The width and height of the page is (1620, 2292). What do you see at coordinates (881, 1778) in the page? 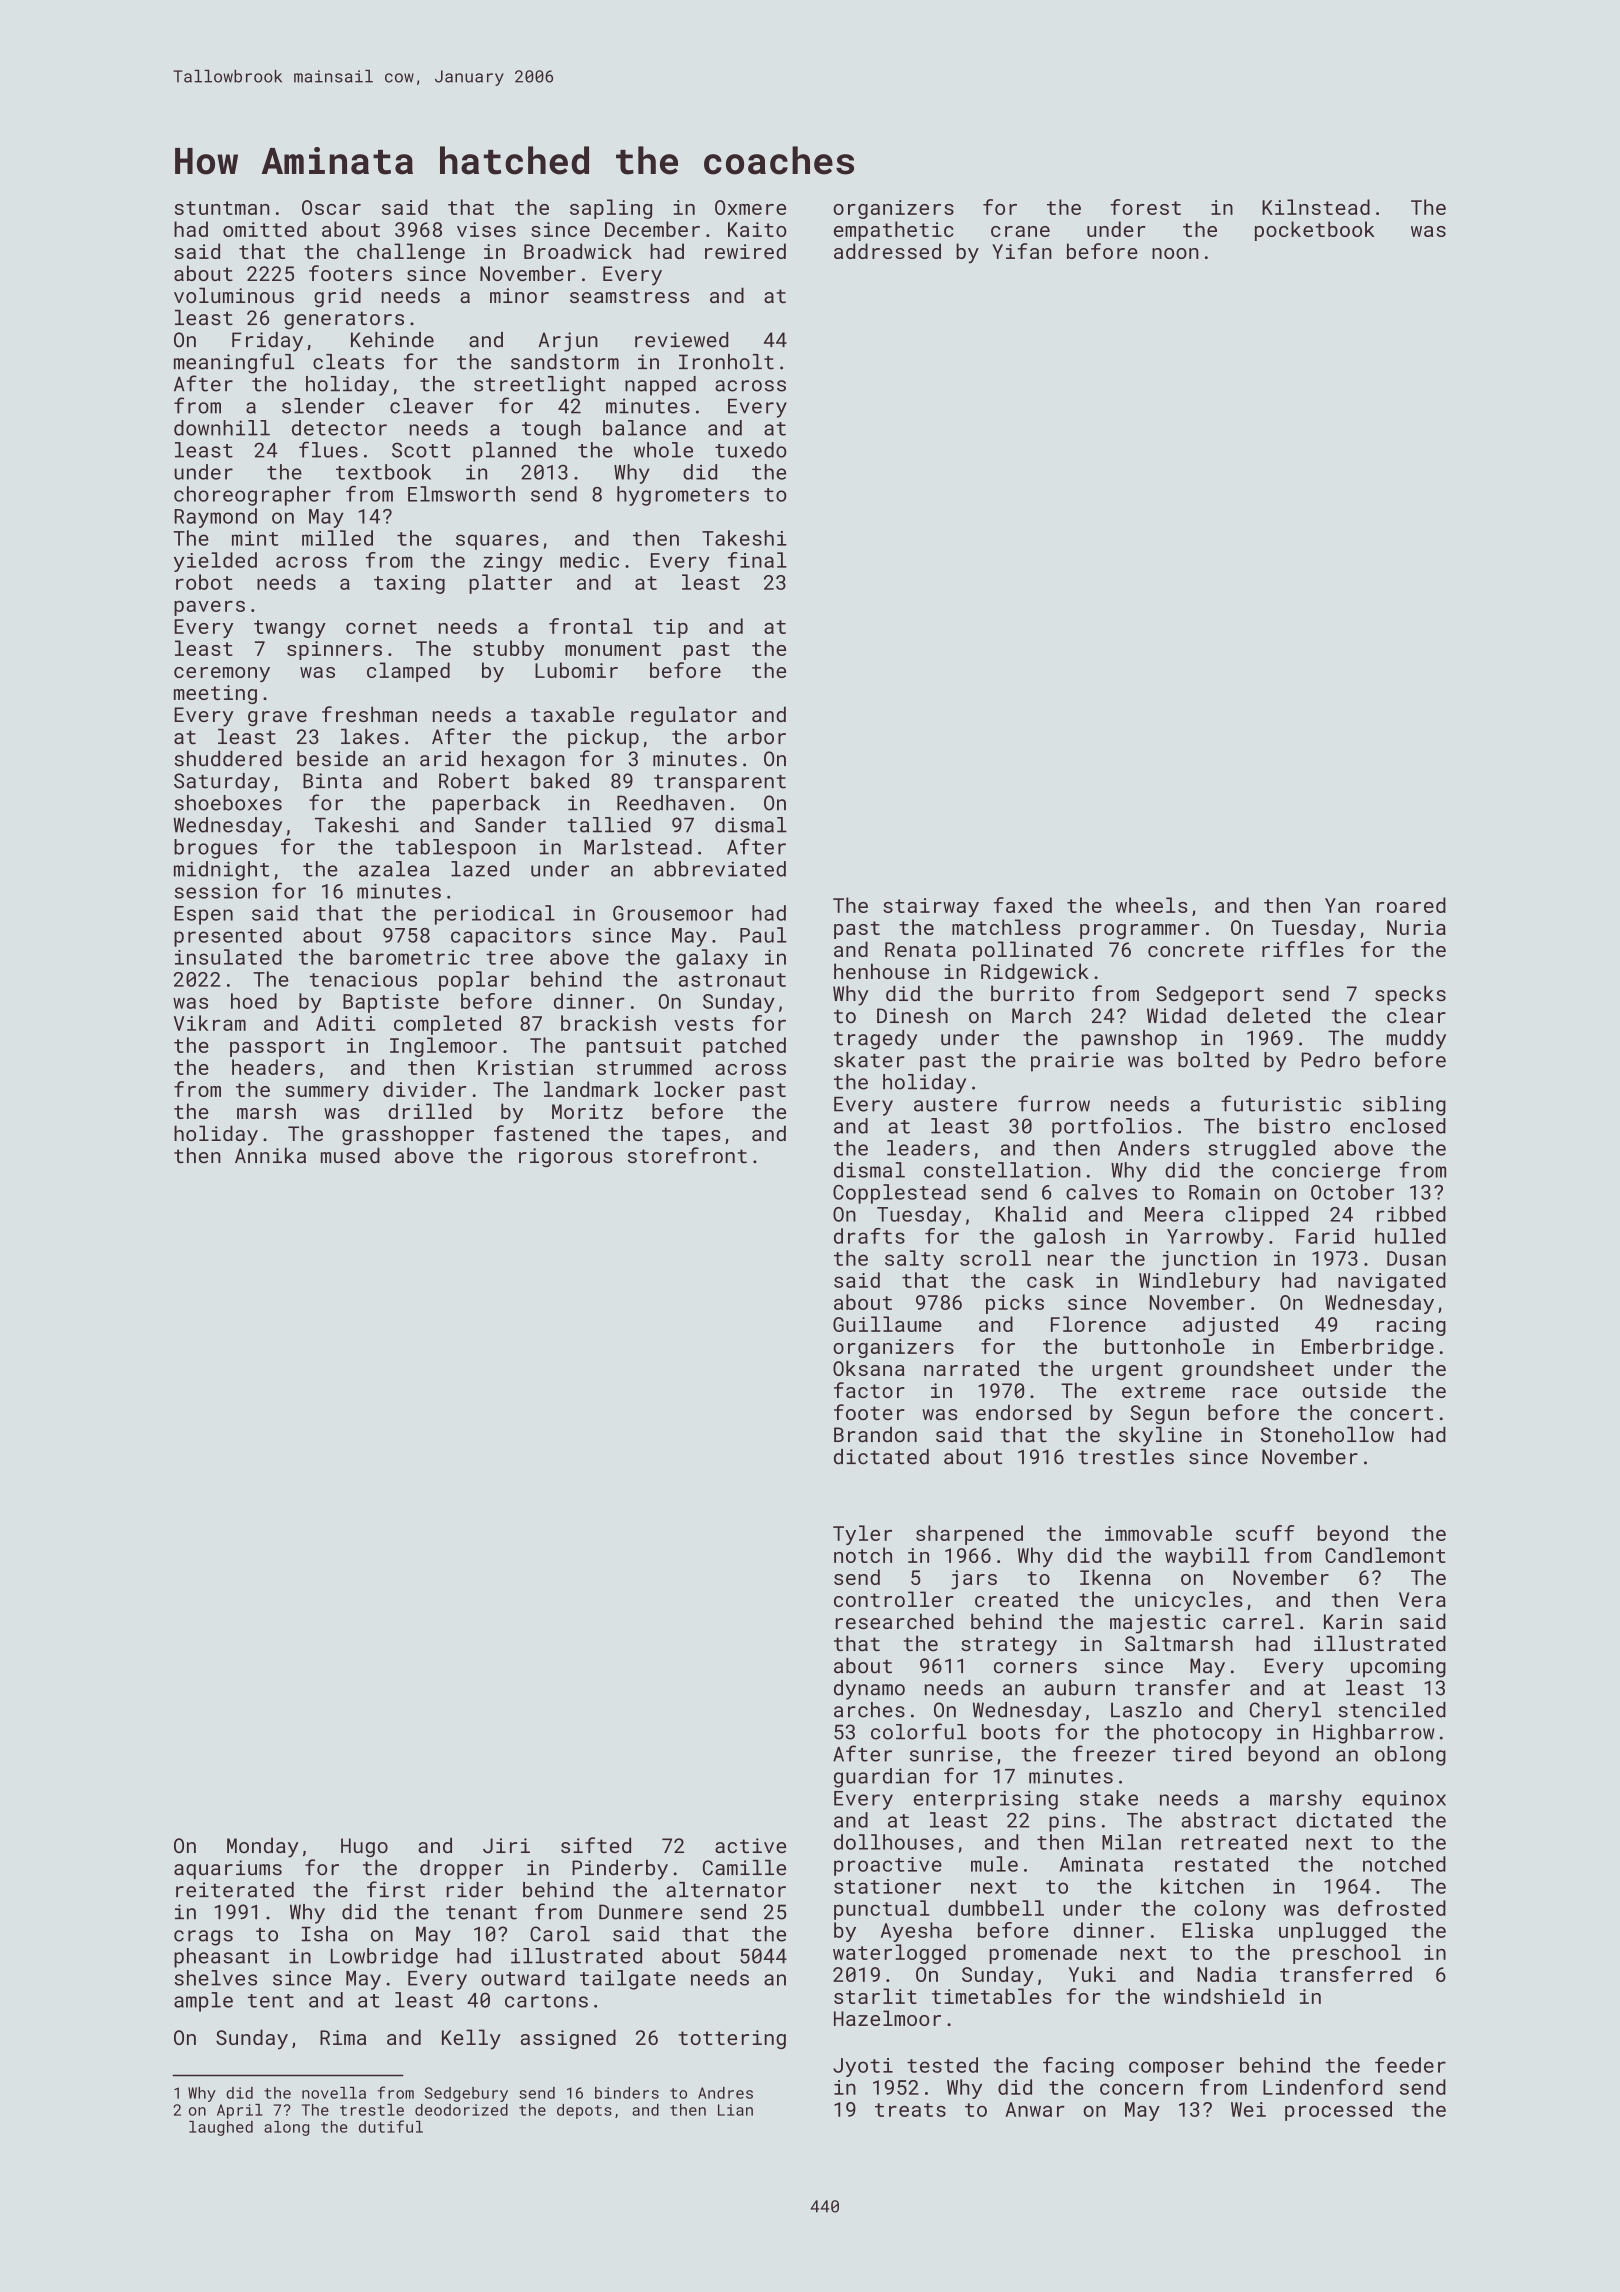
I see `guardian` at bounding box center [881, 1778].
